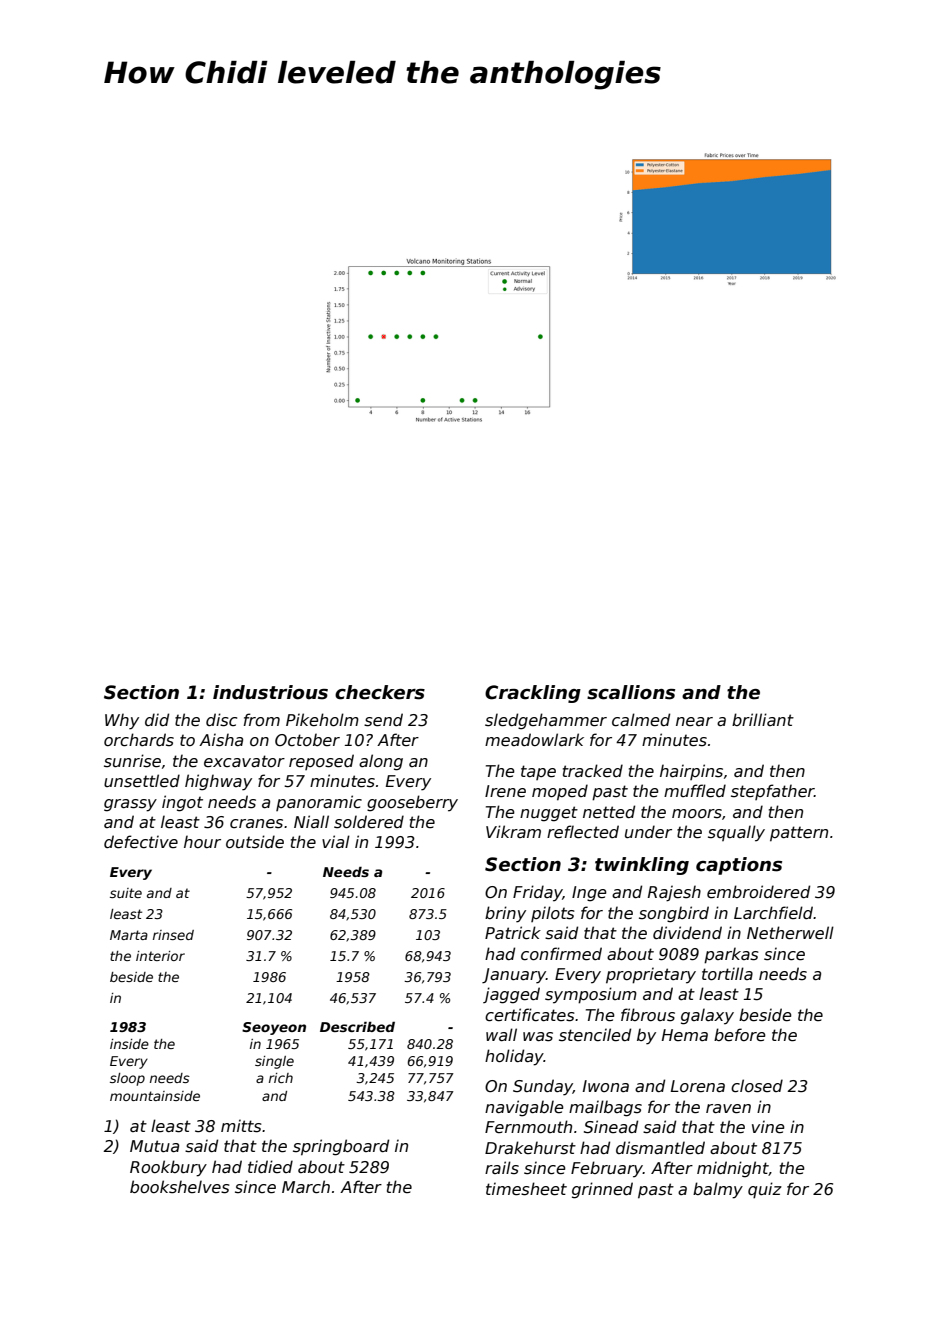  I want to click on industrious, so click(270, 692).
